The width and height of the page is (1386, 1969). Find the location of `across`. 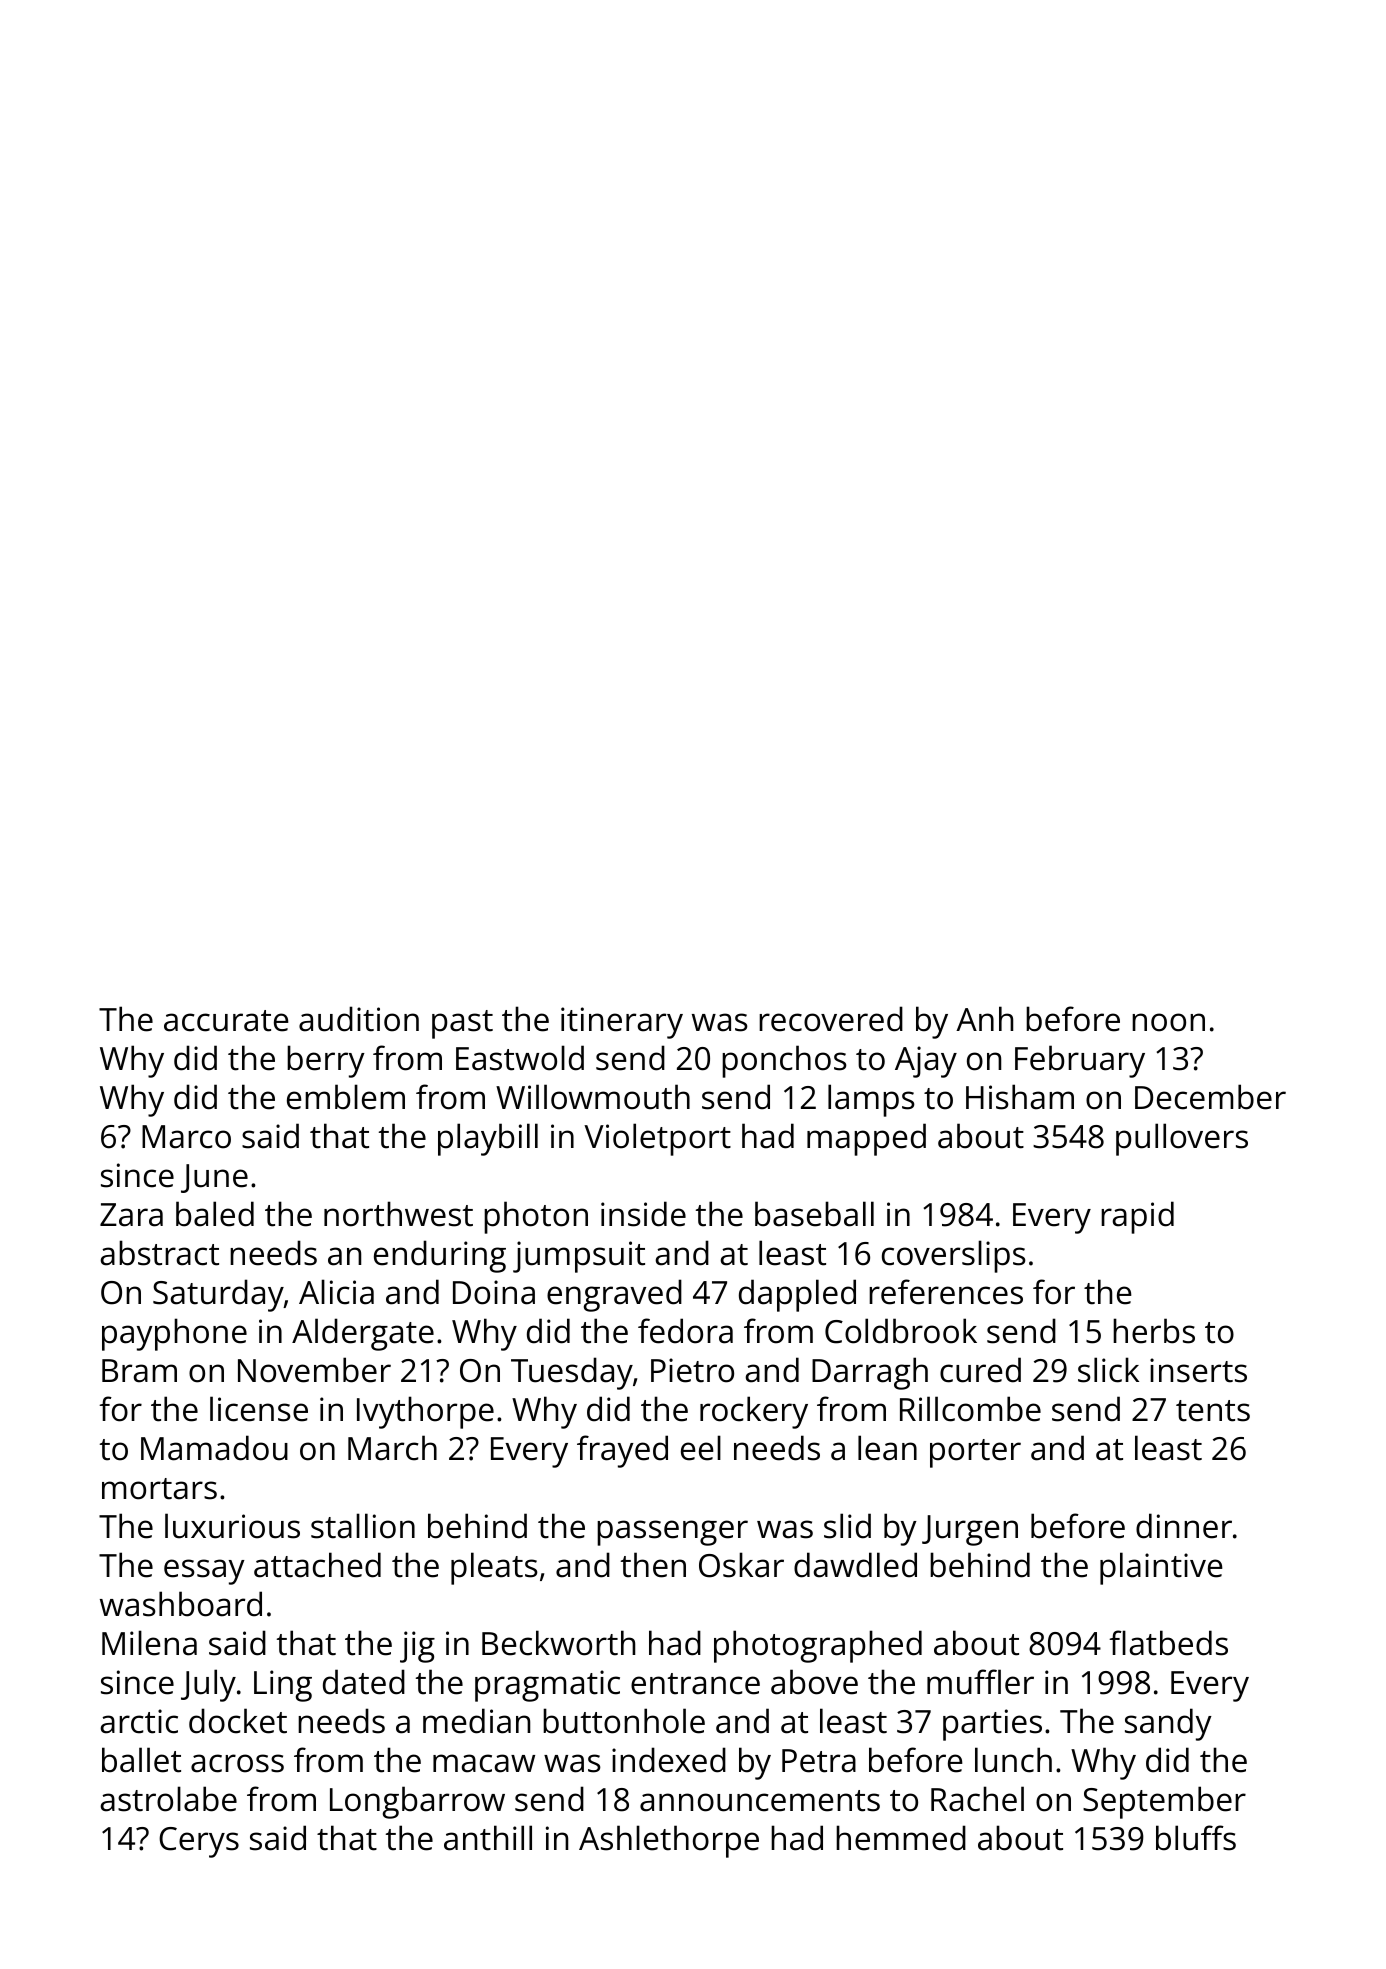

across is located at coordinates (237, 1763).
